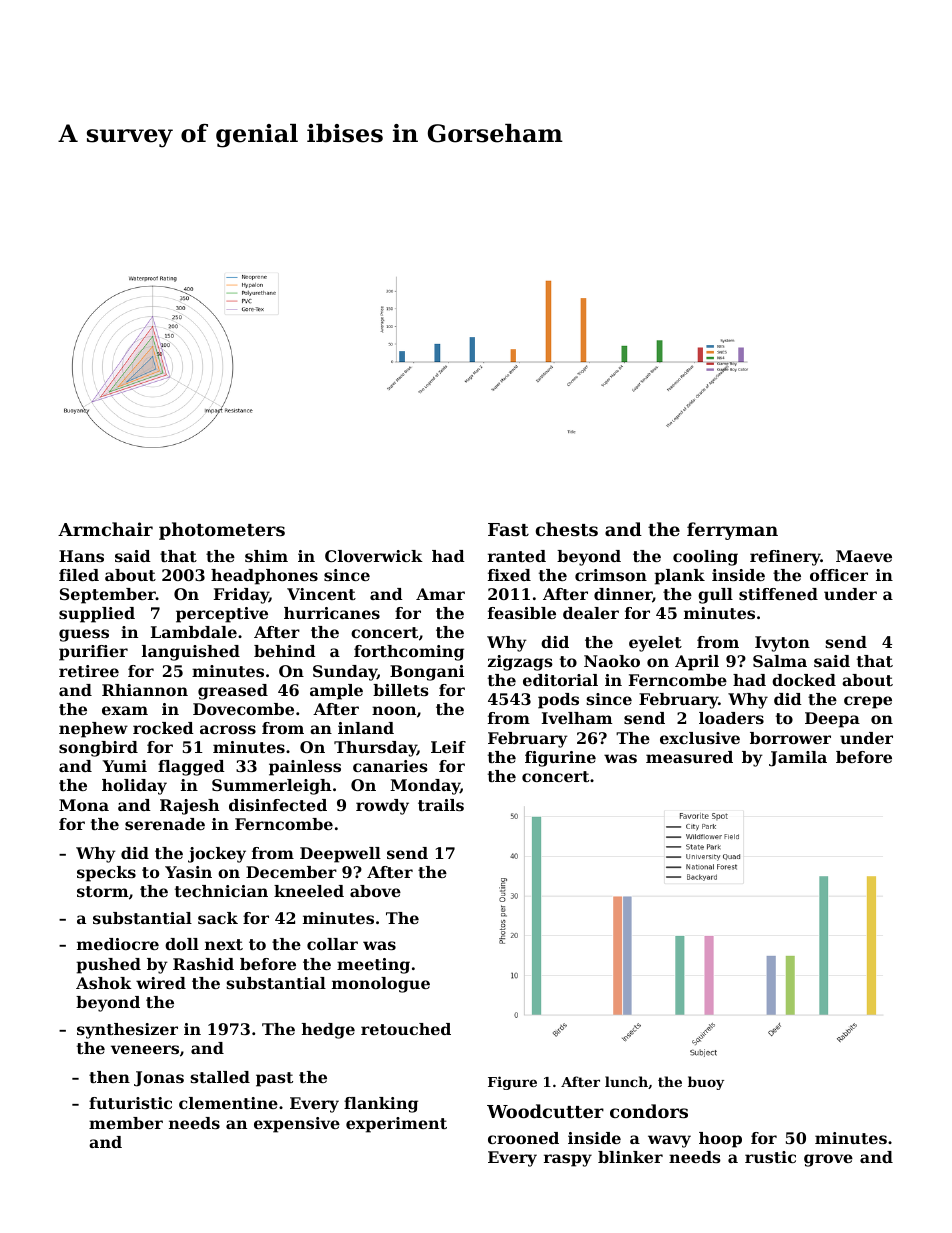 The height and width of the screenshot is (1233, 952). I want to click on Yasin, so click(188, 872).
